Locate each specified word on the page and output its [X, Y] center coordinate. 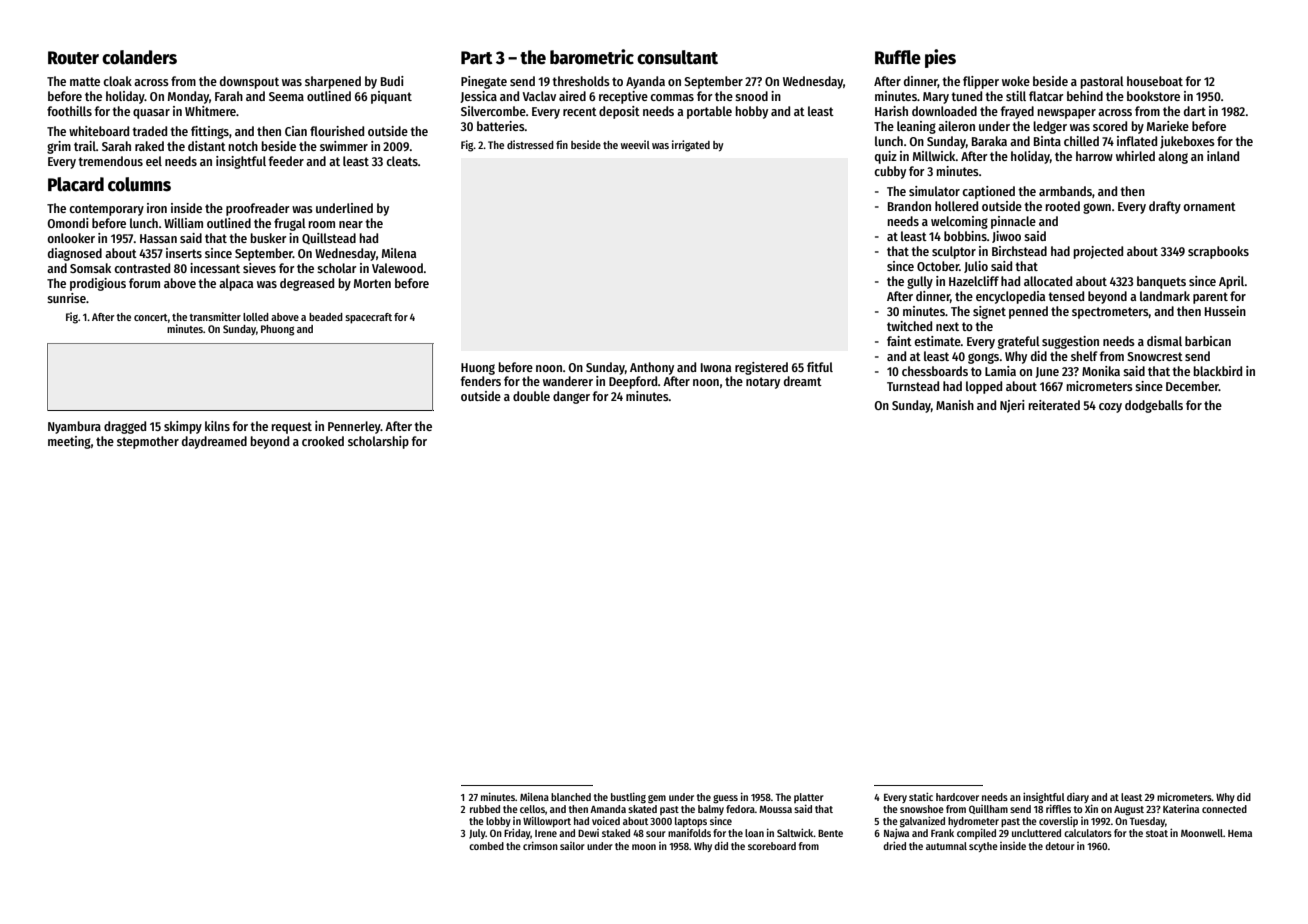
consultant [677, 57]
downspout [249, 82]
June [1047, 372]
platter [809, 798]
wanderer [568, 381]
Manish [955, 405]
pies [940, 58]
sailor [572, 846]
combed [486, 846]
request [291, 428]
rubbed [485, 809]
